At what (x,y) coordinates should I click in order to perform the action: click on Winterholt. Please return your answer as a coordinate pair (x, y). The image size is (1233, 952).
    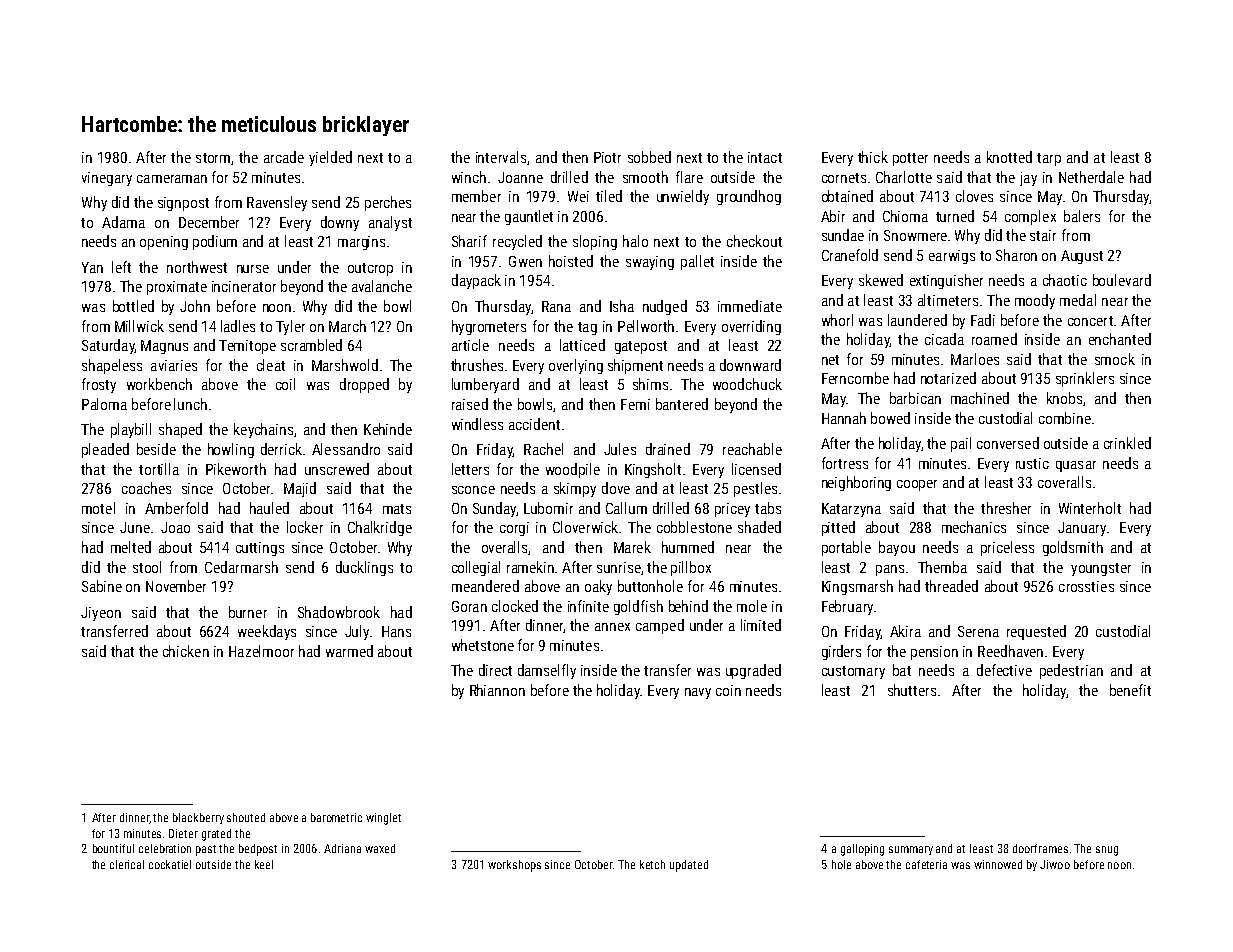
    Looking at the image, I should click on (1090, 508).
